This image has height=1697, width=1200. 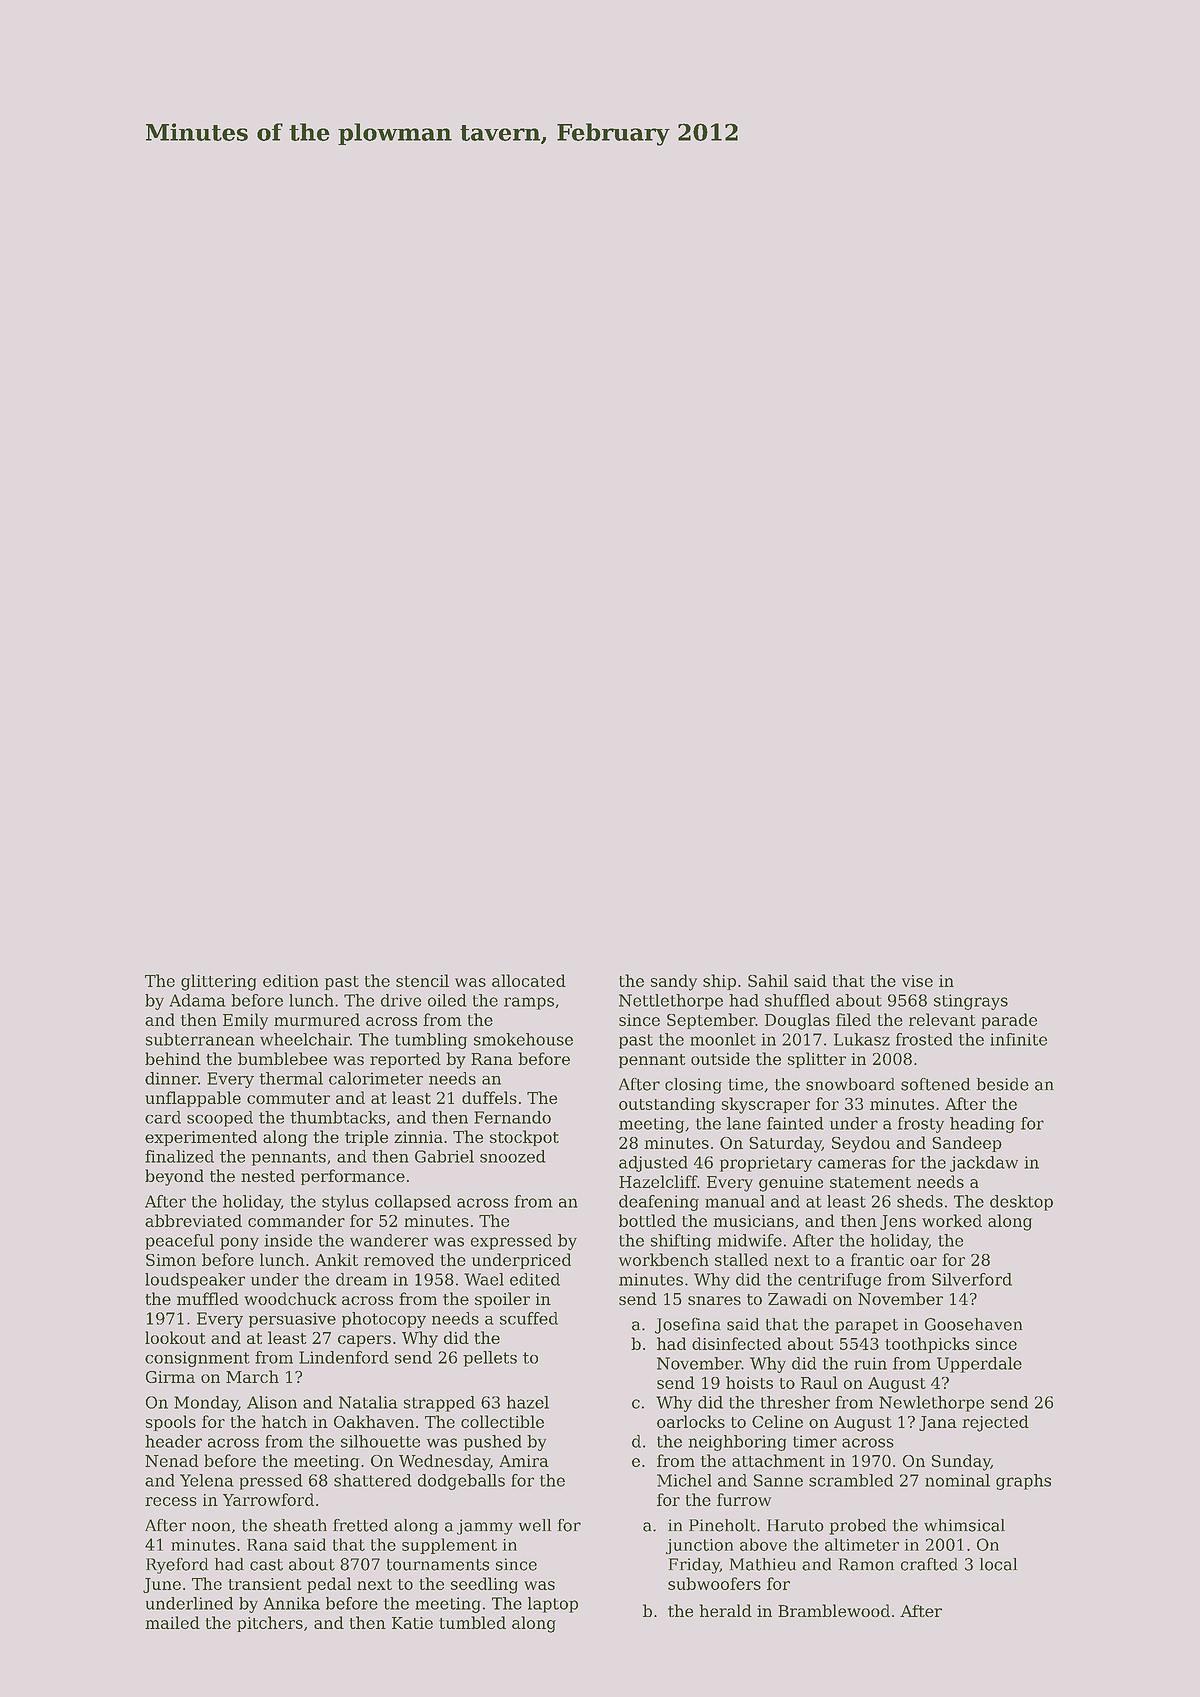 What do you see at coordinates (412, 1623) in the image?
I see `Katie` at bounding box center [412, 1623].
